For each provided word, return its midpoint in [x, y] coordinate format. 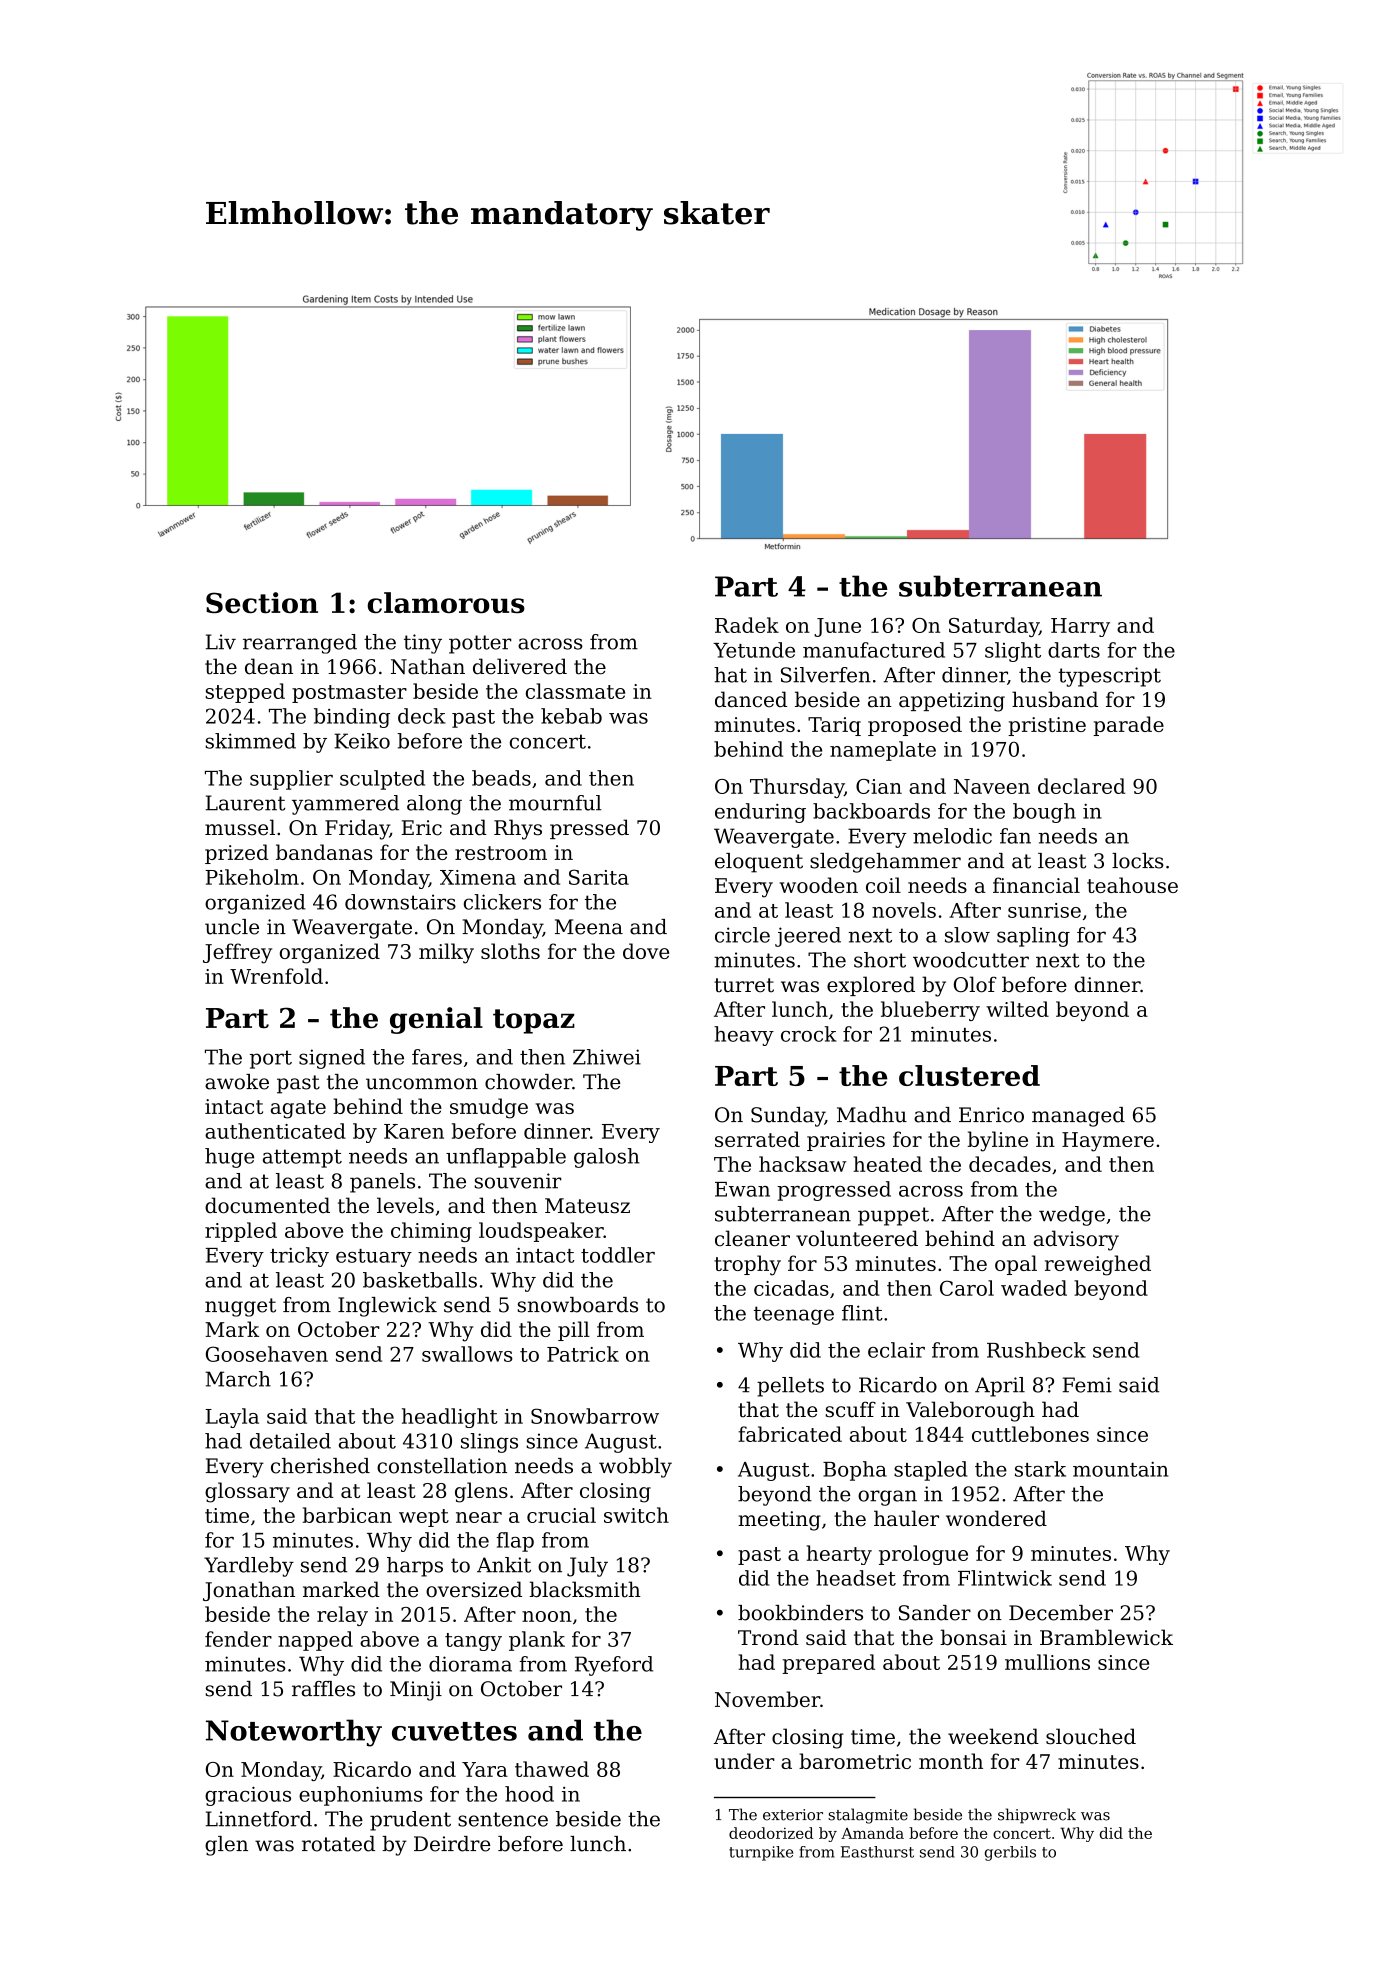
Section [262, 602]
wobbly [635, 1468]
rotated [338, 1844]
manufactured [874, 650]
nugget [240, 1307]
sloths [510, 951]
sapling [1033, 937]
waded [1034, 1288]
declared [1081, 786]
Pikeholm [252, 877]
